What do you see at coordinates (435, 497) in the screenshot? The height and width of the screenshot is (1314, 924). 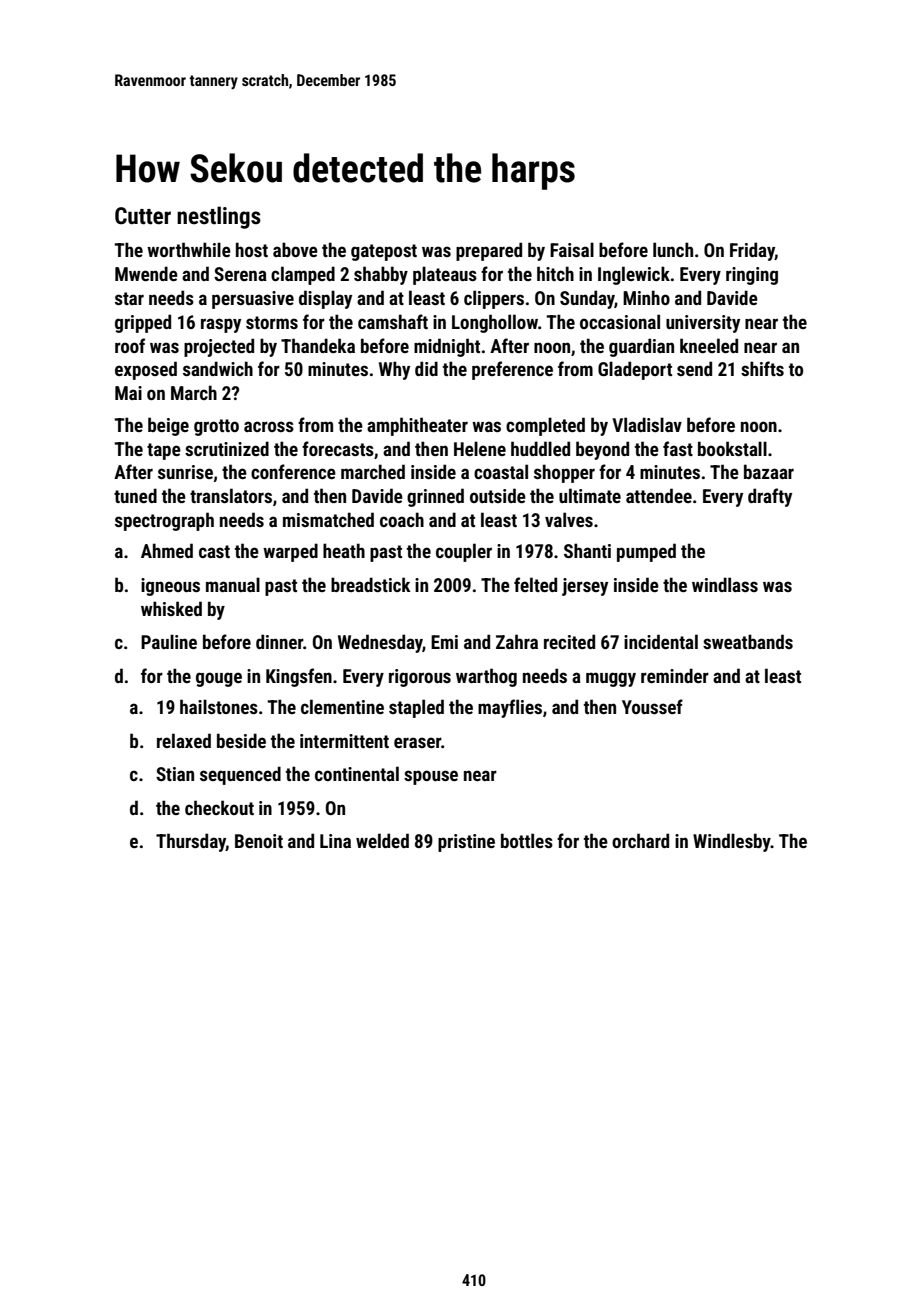 I see `grinned` at bounding box center [435, 497].
